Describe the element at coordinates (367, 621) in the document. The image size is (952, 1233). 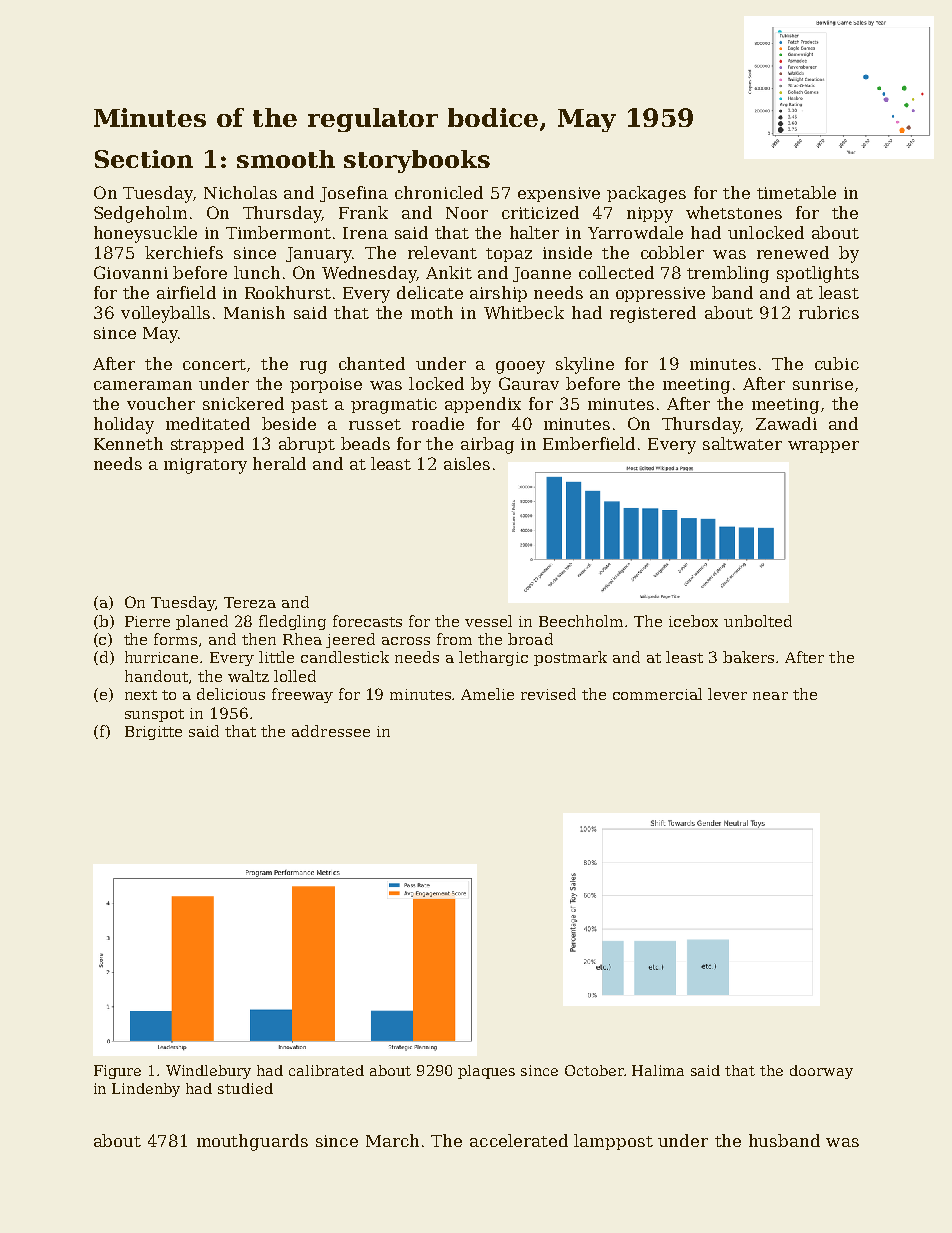
I see `forecasts` at that location.
